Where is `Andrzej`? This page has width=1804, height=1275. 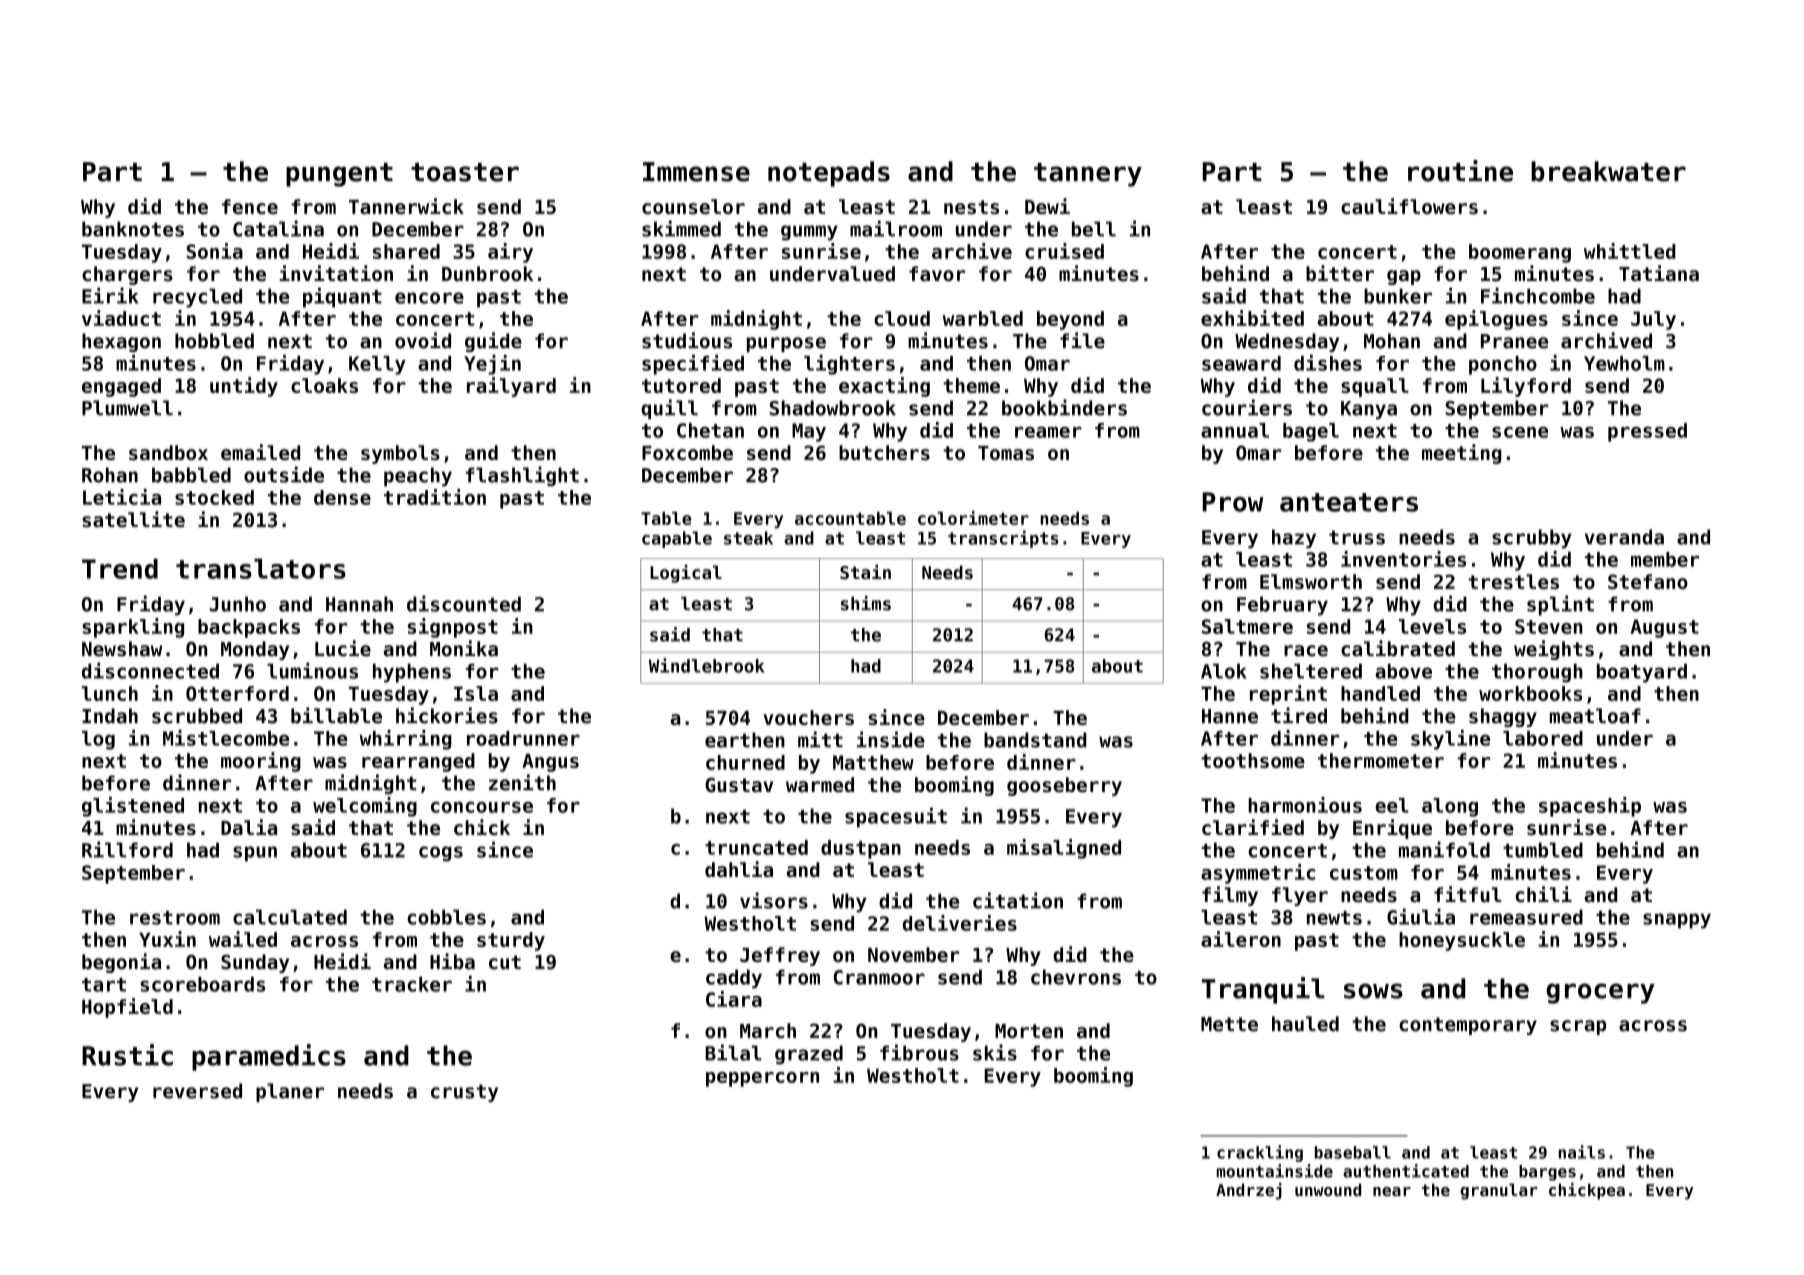
Andrzej is located at coordinates (1249, 1191).
